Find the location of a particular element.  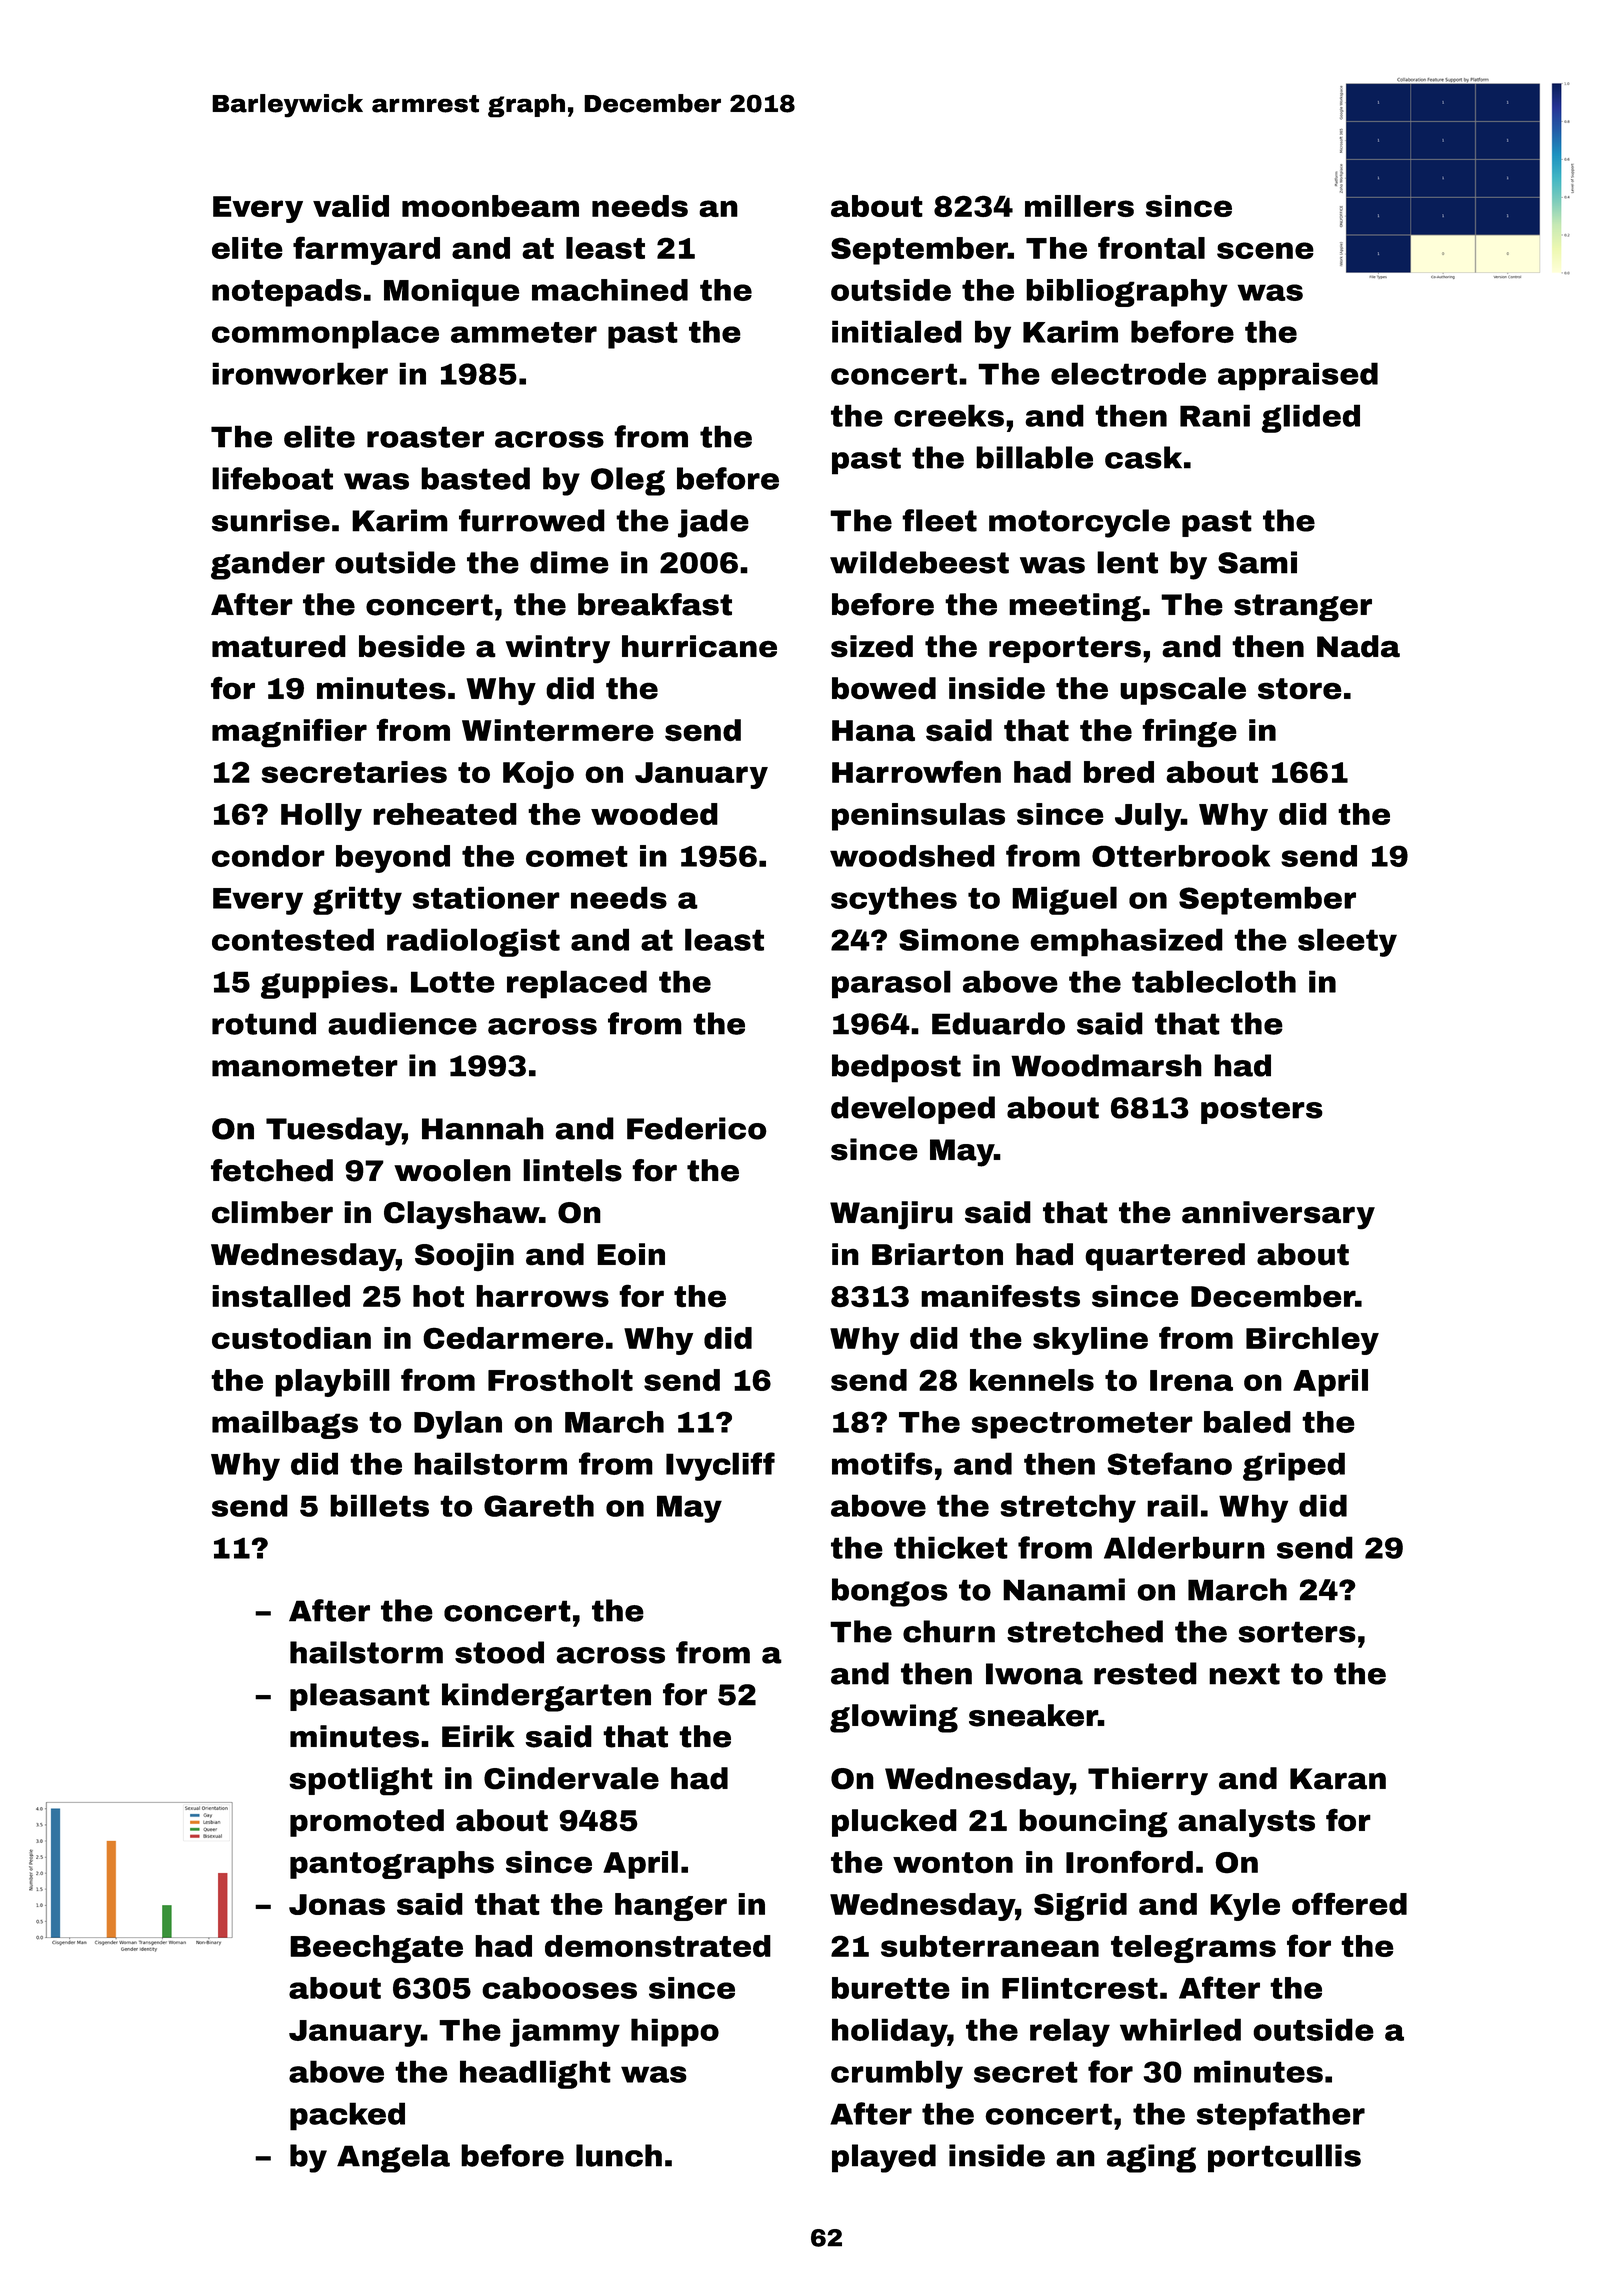

played is located at coordinates (884, 2158).
